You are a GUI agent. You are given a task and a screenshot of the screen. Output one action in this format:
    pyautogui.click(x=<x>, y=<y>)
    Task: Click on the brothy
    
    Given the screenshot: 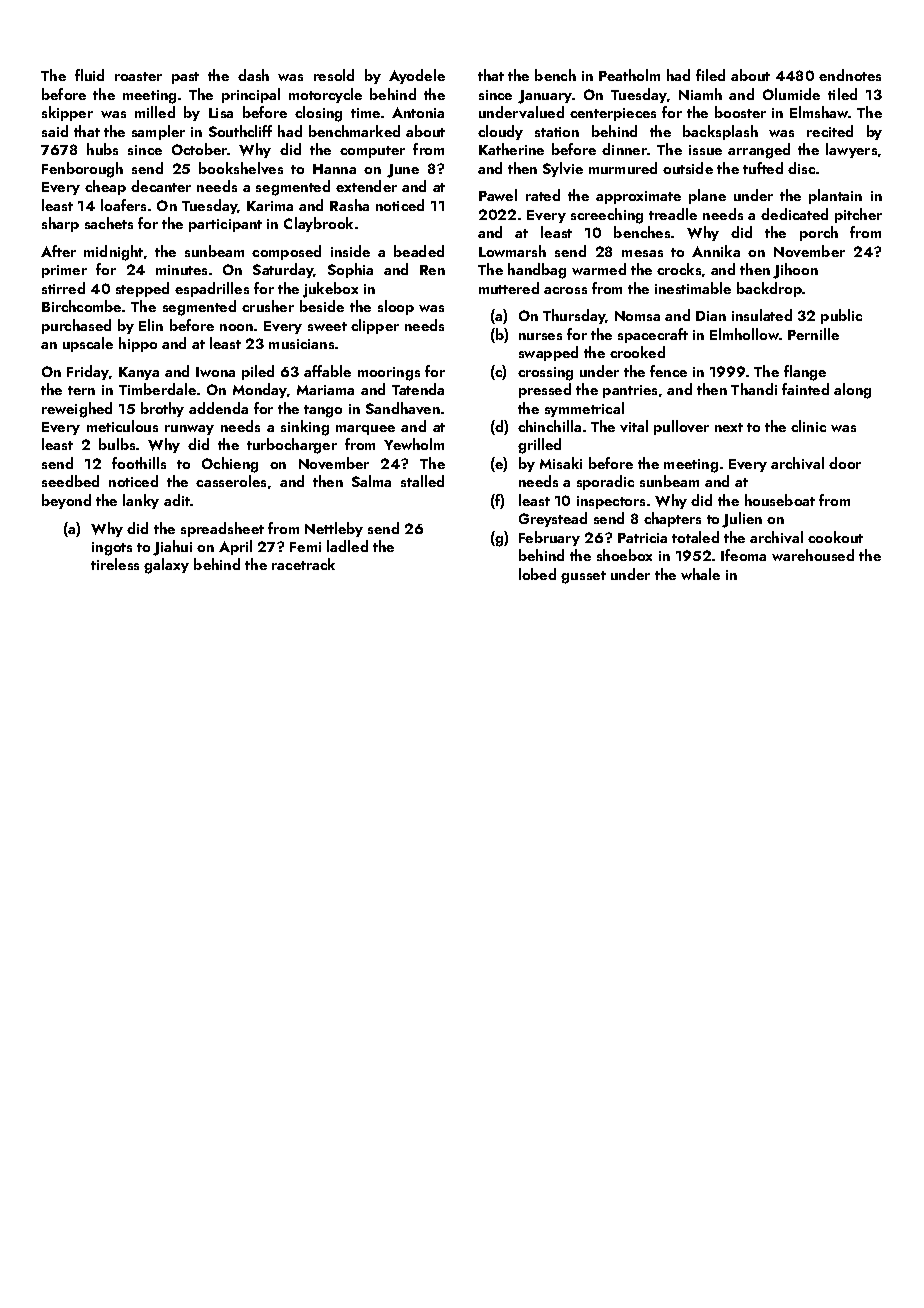 What is the action you would take?
    pyautogui.click(x=162, y=409)
